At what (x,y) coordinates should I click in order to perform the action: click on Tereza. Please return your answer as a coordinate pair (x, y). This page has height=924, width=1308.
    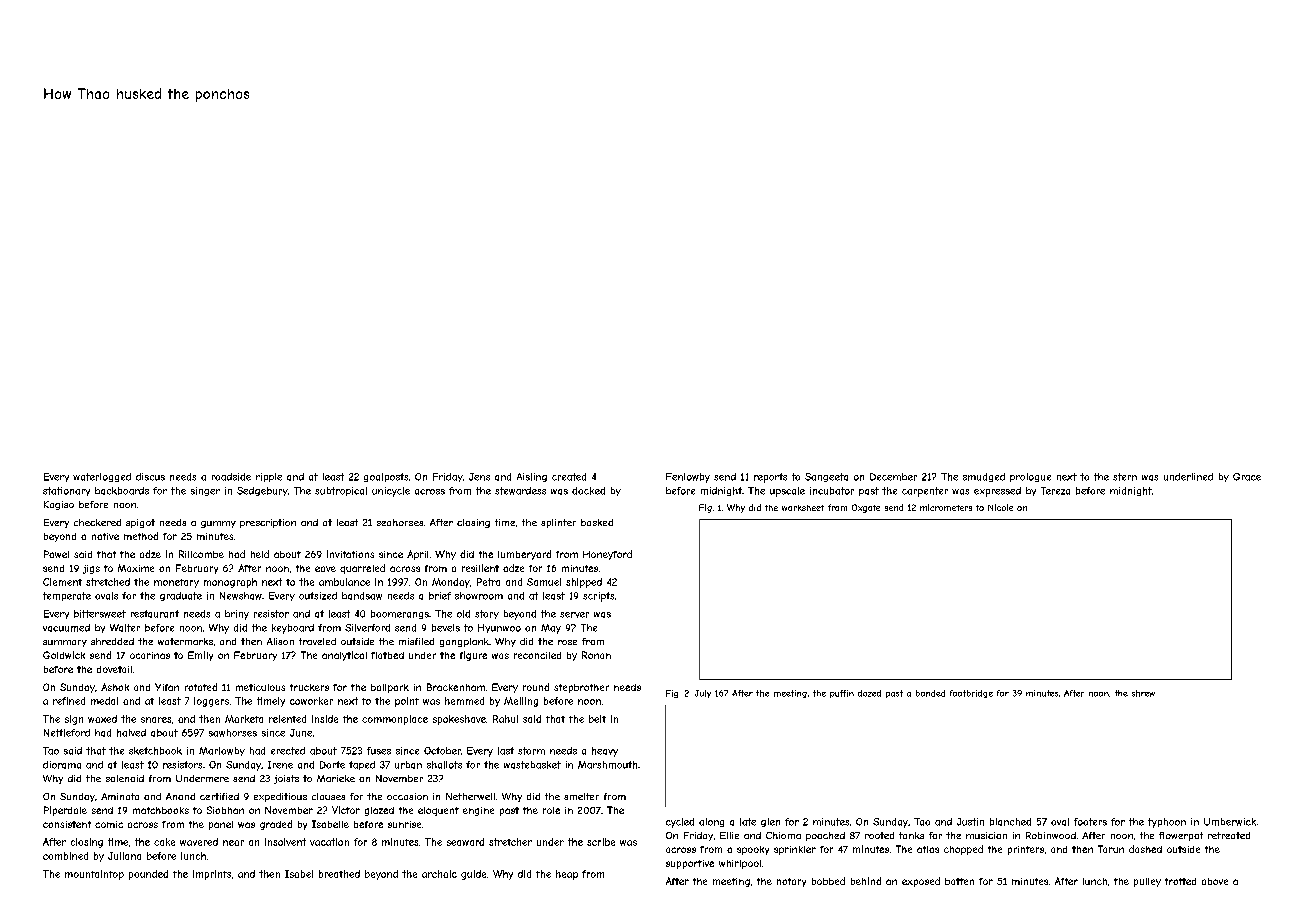
    Looking at the image, I should click on (1055, 491).
